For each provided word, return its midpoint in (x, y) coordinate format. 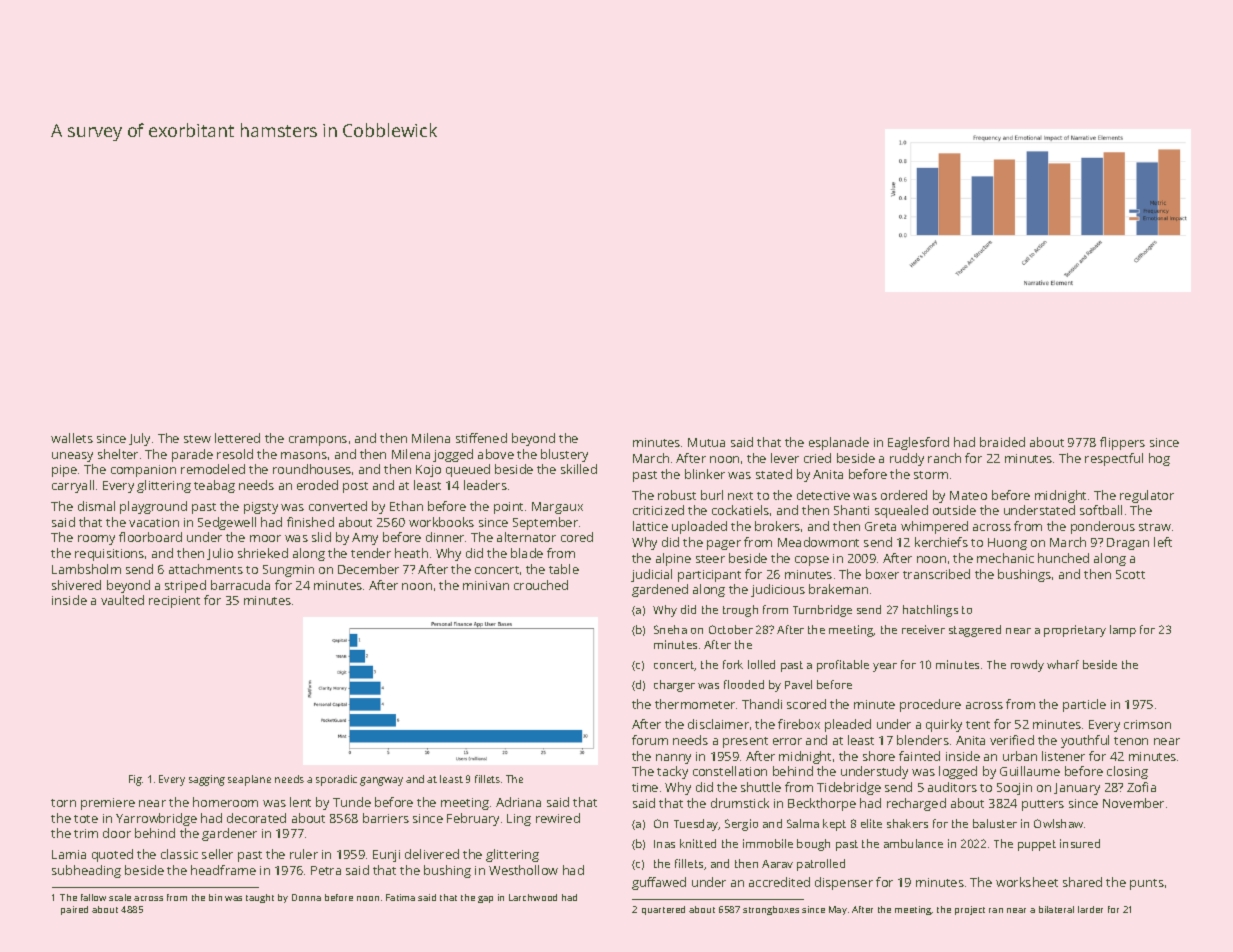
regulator (1147, 496)
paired (74, 910)
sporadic (336, 780)
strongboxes (771, 910)
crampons (318, 441)
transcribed (936, 574)
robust (677, 495)
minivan (486, 585)
